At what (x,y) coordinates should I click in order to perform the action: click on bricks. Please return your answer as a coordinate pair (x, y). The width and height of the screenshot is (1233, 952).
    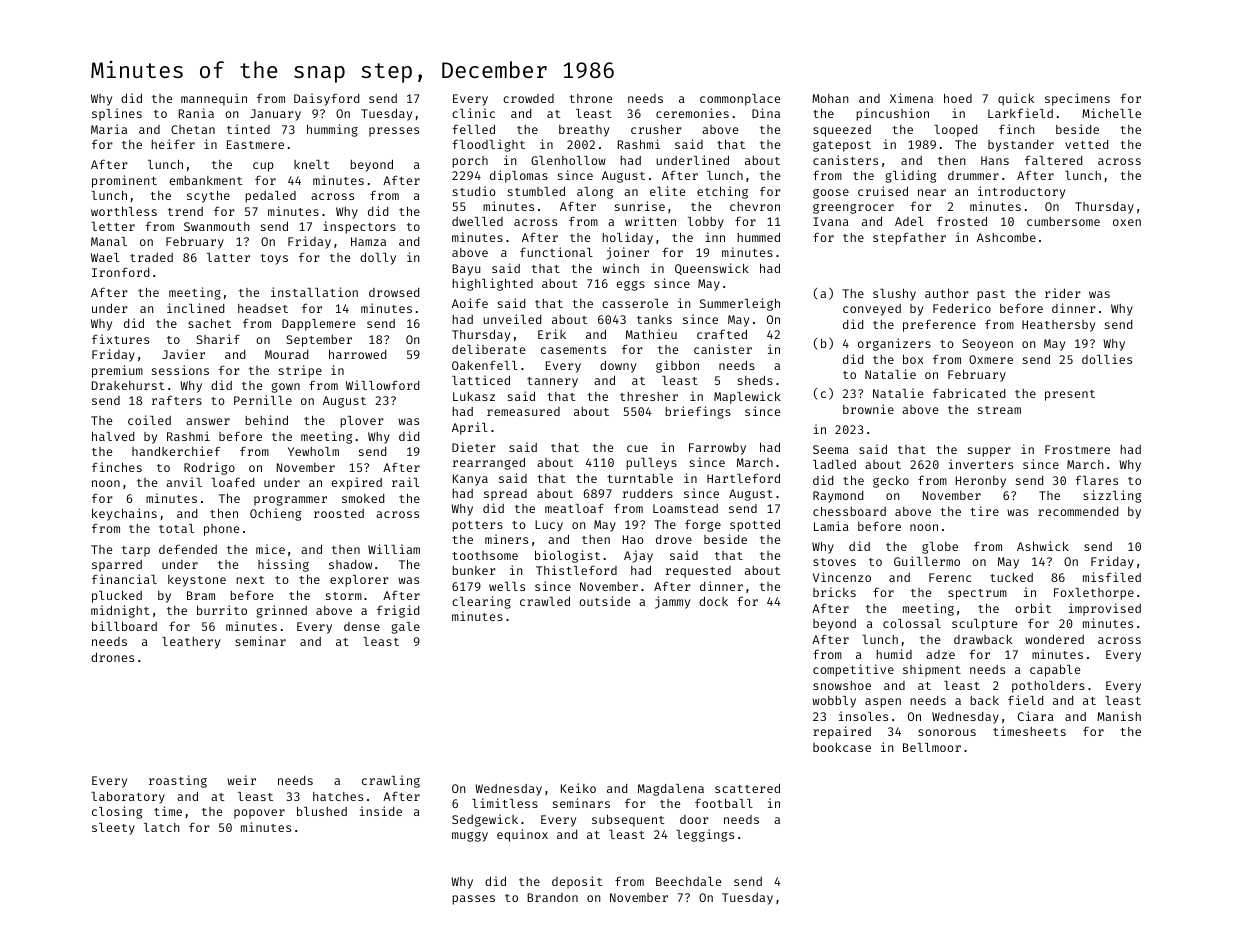
    Looking at the image, I should click on (834, 592).
